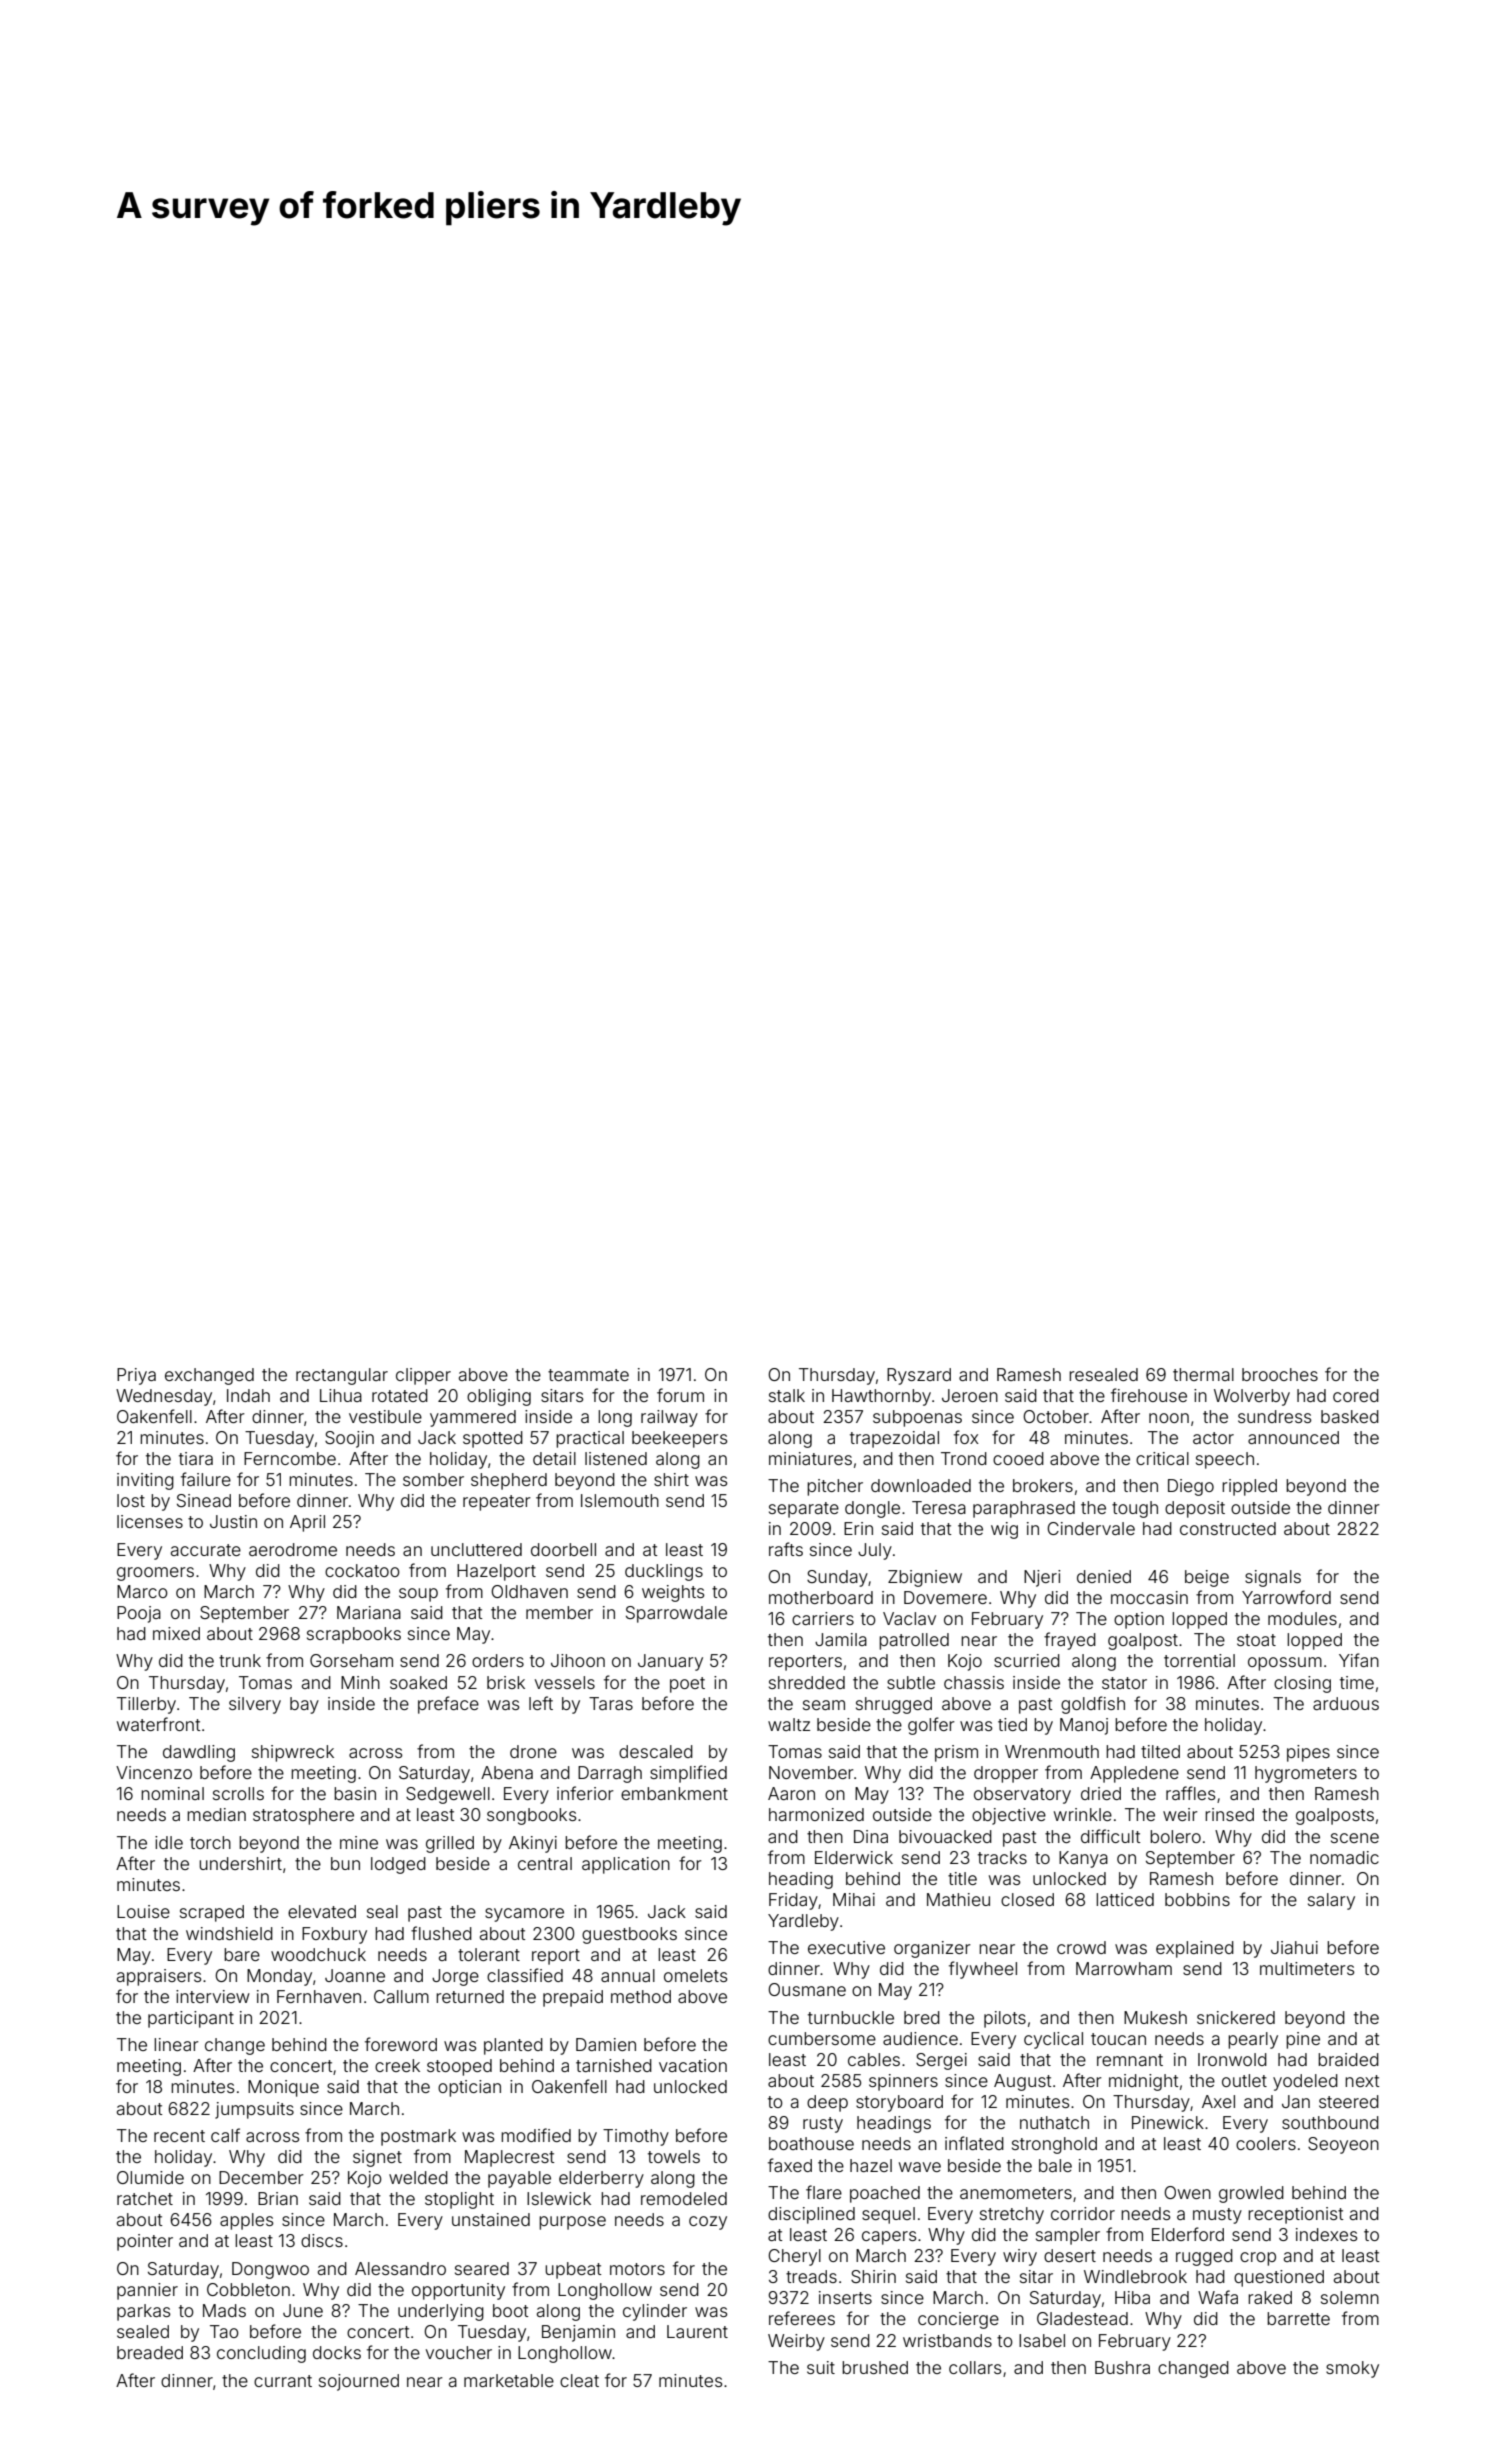  Describe the element at coordinates (423, 1376) in the screenshot. I see `clipper` at that location.
